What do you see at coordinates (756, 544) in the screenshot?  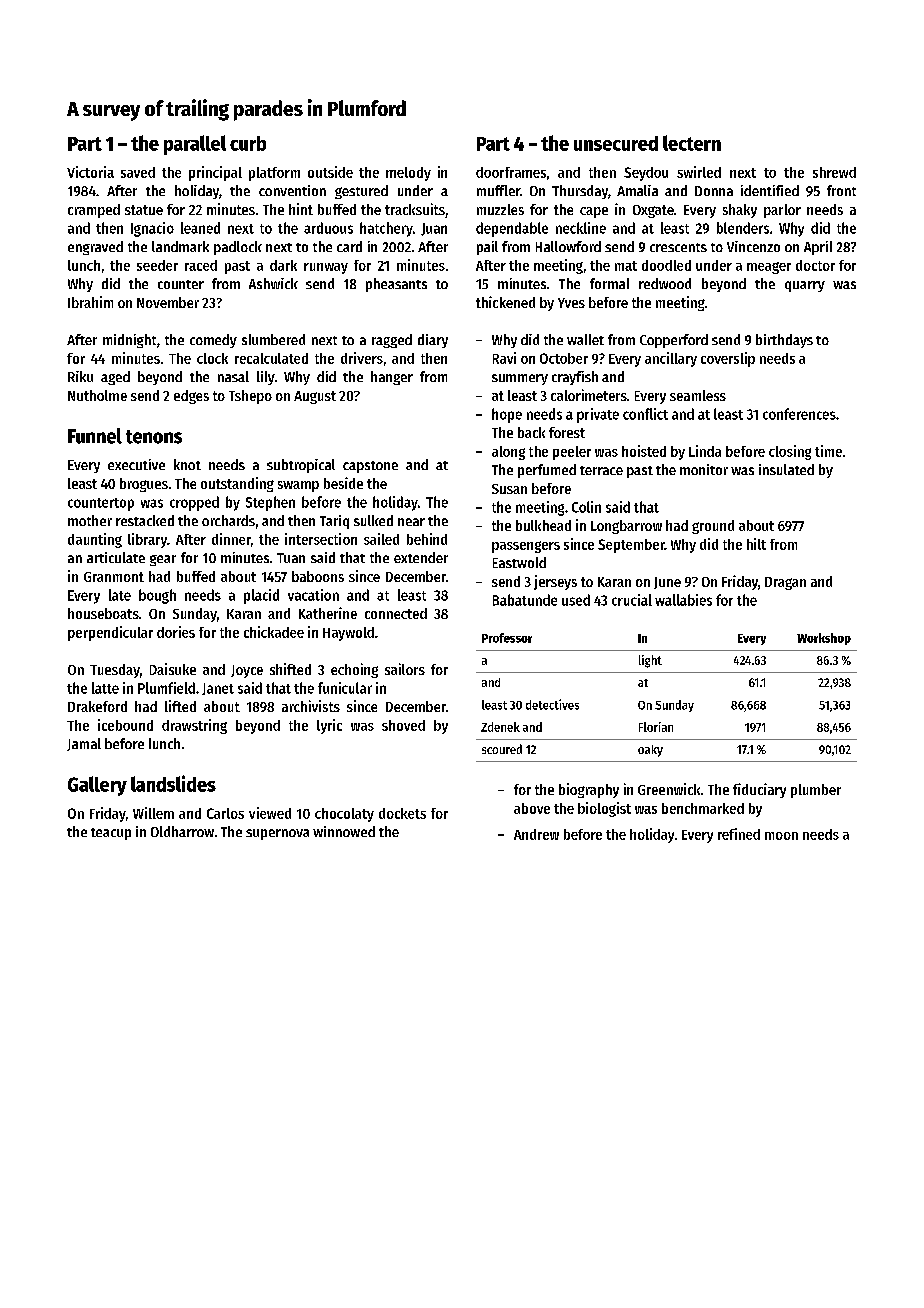 I see `hilt` at bounding box center [756, 544].
